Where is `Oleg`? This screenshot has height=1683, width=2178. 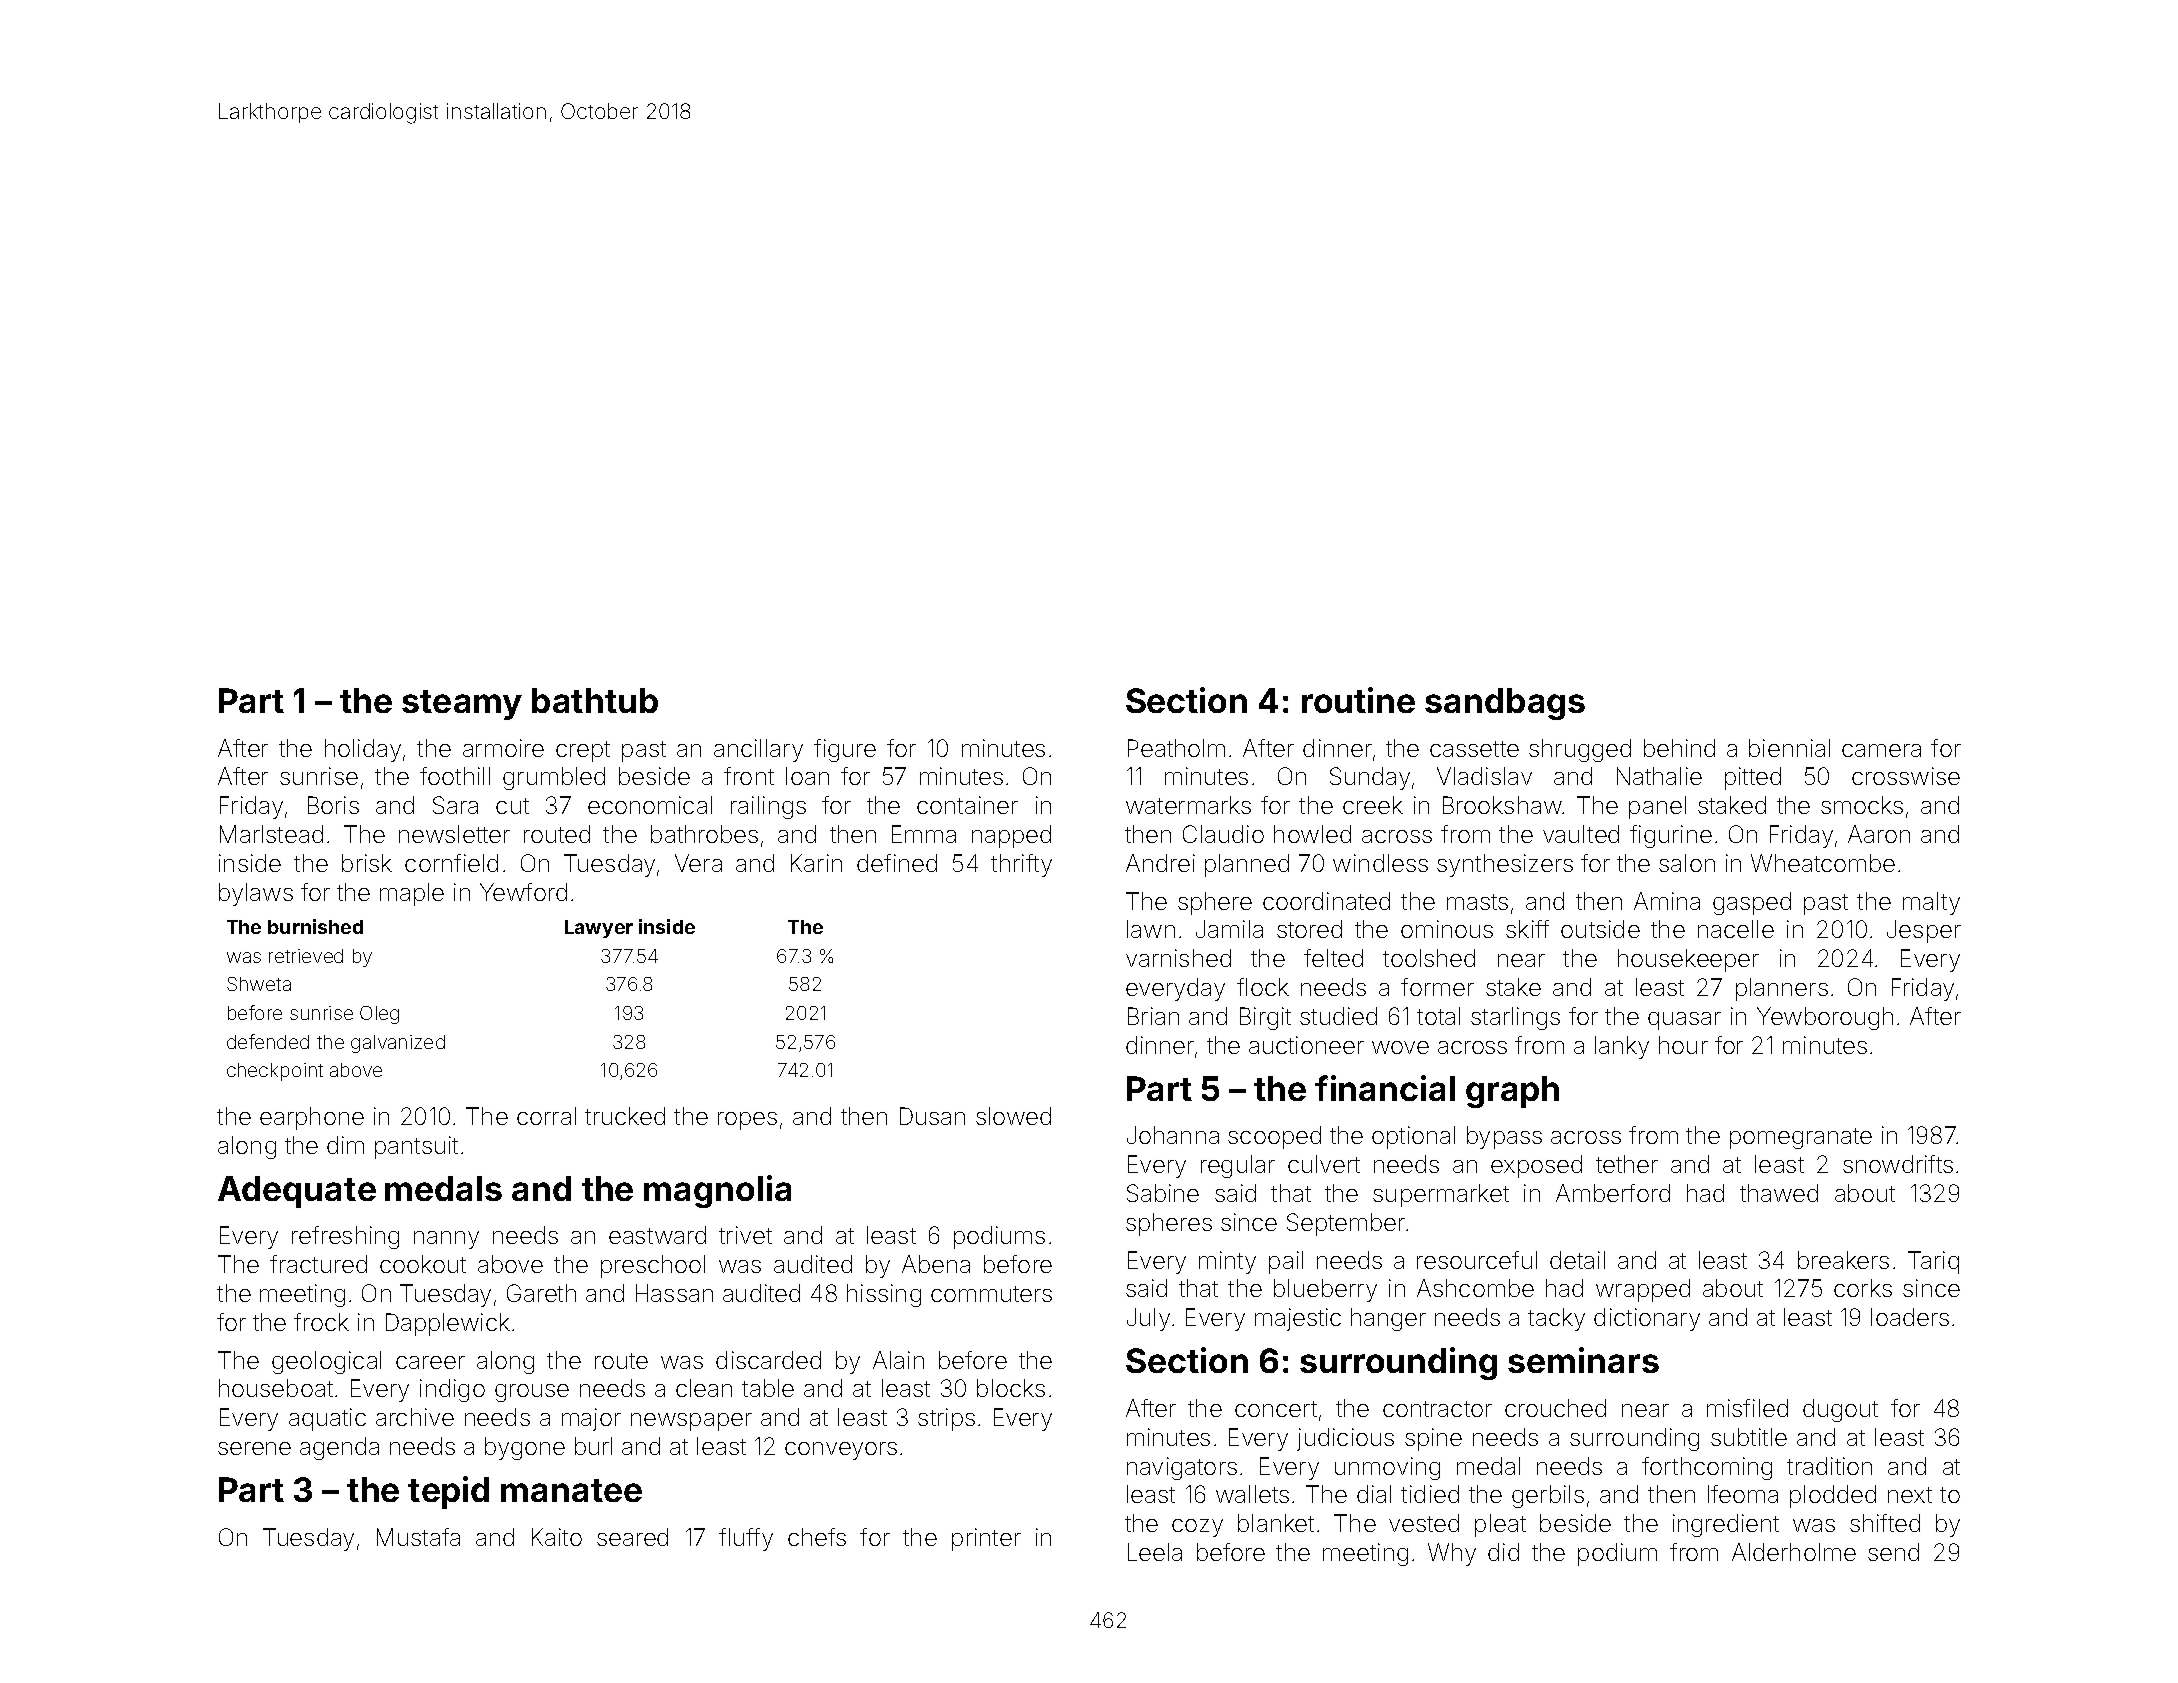 Oleg is located at coordinates (379, 1015).
